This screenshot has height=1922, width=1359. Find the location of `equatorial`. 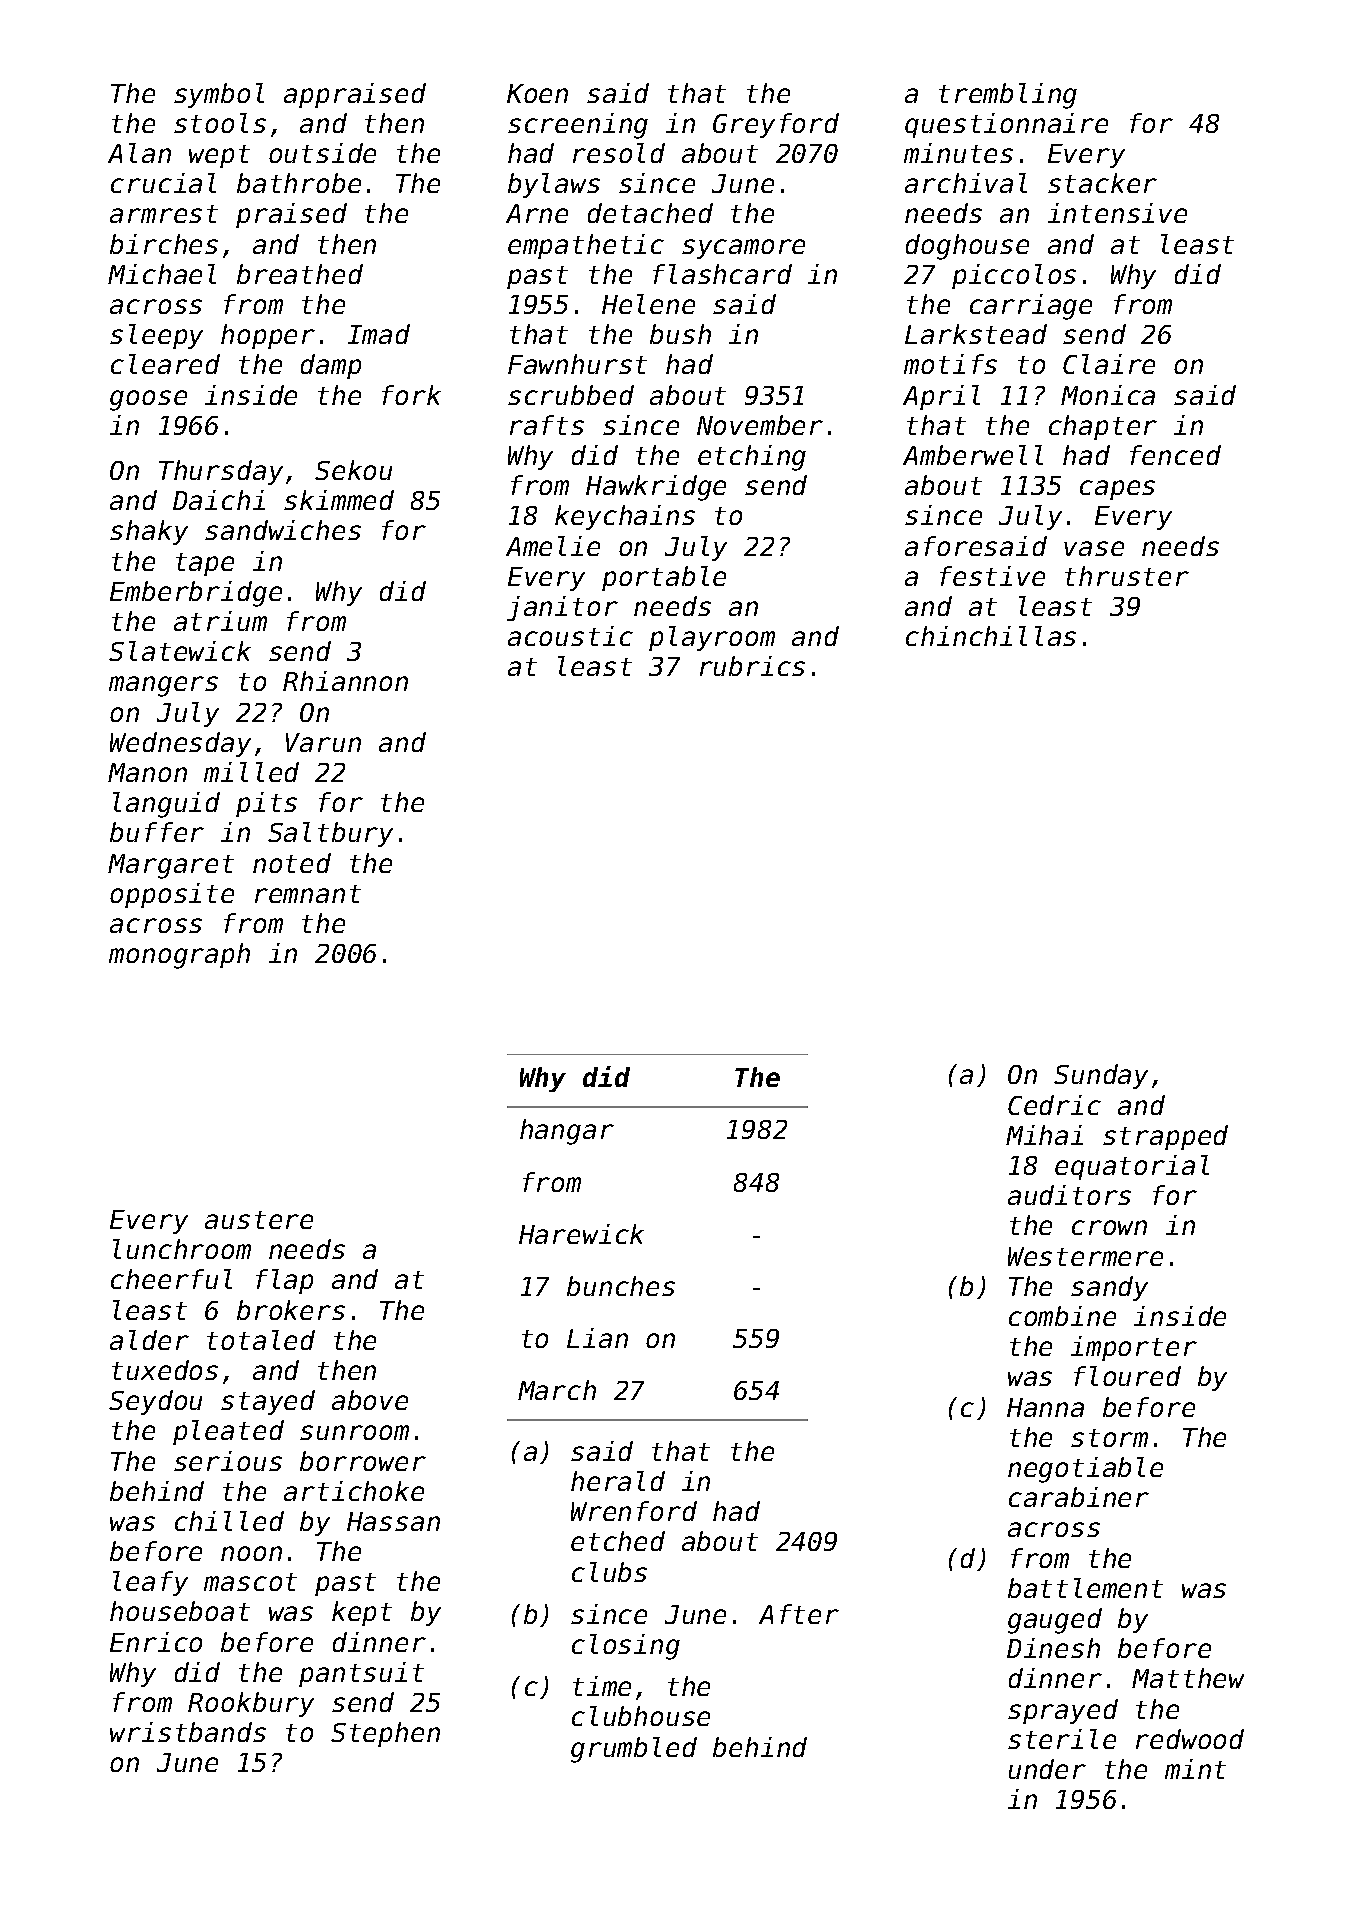

equatorial is located at coordinates (1132, 1167).
